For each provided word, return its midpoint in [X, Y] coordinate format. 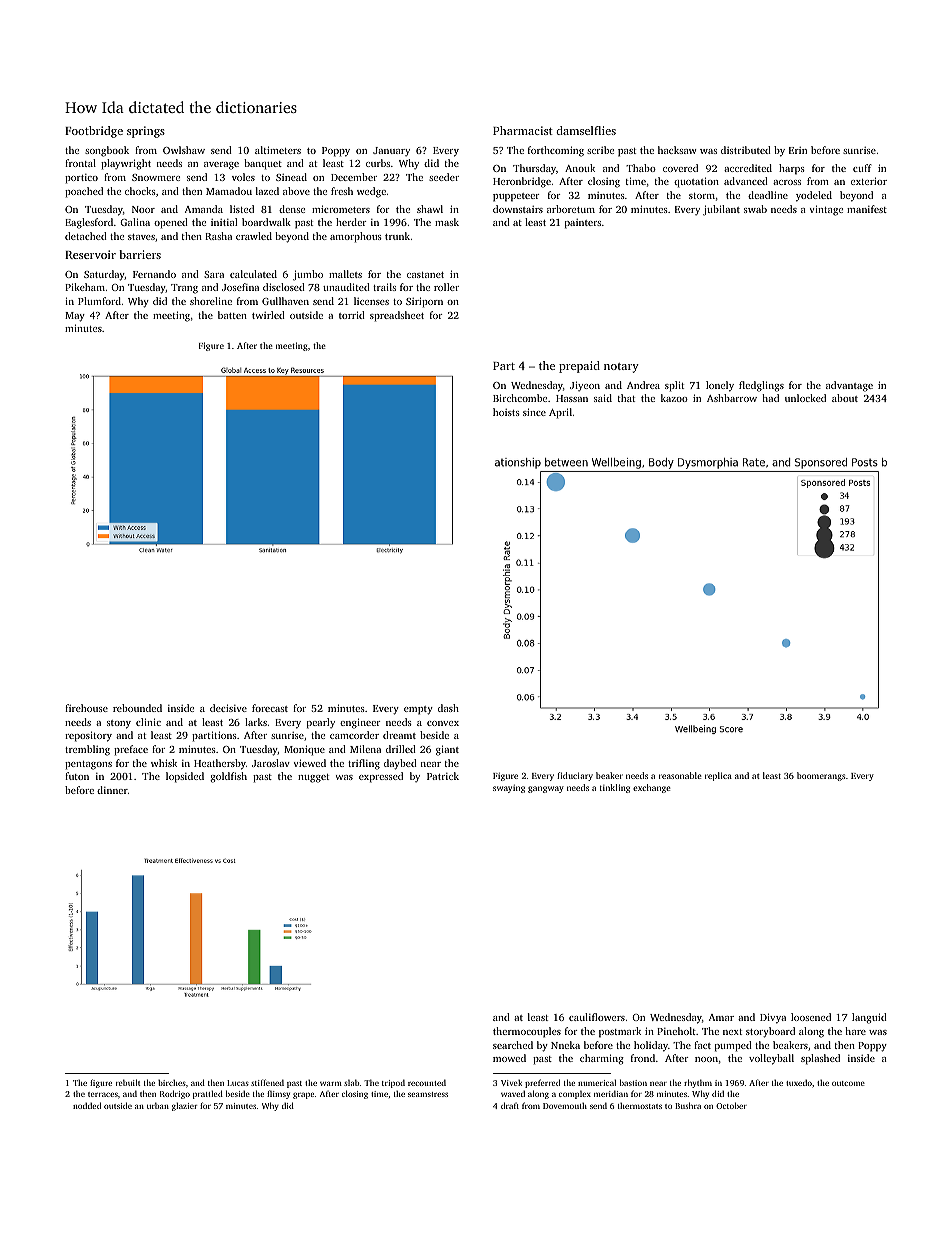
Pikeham [85, 287]
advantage [849, 386]
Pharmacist [523, 130]
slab [351, 1082]
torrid [352, 315]
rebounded [137, 708]
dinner [112, 790]
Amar [721, 1017]
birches [172, 1083]
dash [448, 708]
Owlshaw [184, 150]
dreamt [399, 735]
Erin [798, 150]
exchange [652, 788]
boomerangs [821, 776]
